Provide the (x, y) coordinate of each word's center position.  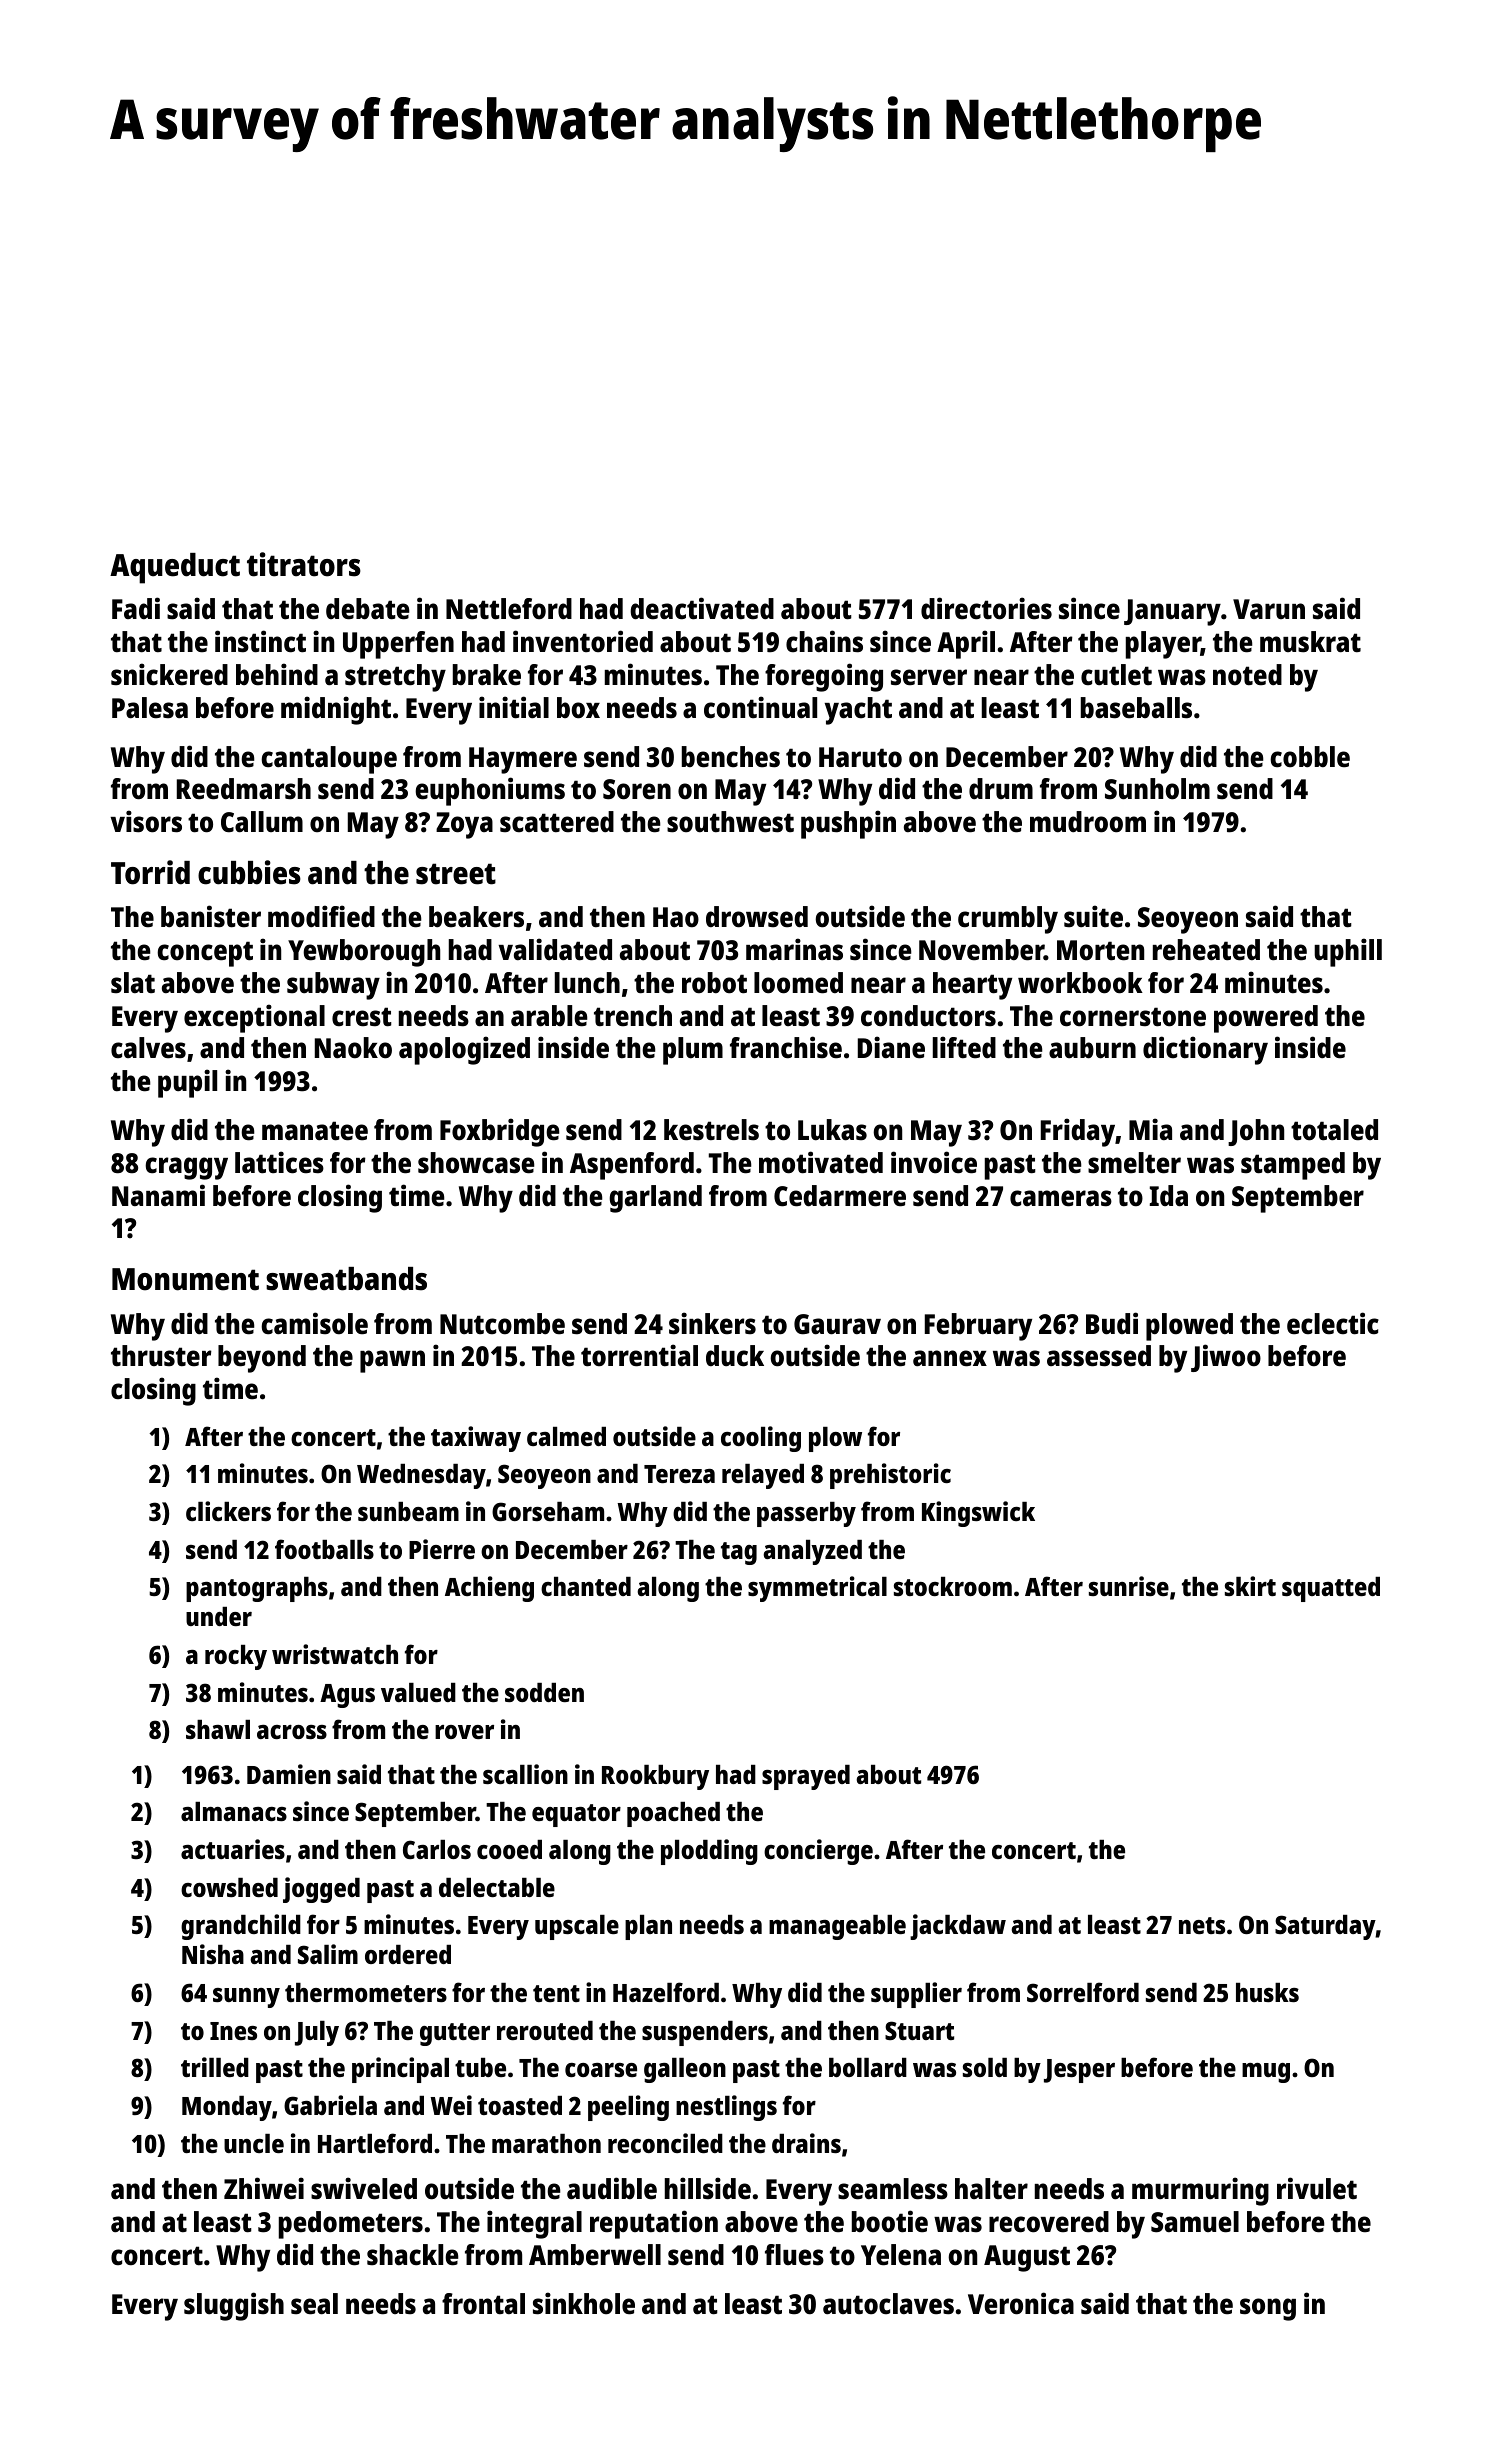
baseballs (1136, 708)
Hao (676, 917)
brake (487, 675)
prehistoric (890, 1476)
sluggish (234, 2306)
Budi (1112, 1323)
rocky (236, 1657)
